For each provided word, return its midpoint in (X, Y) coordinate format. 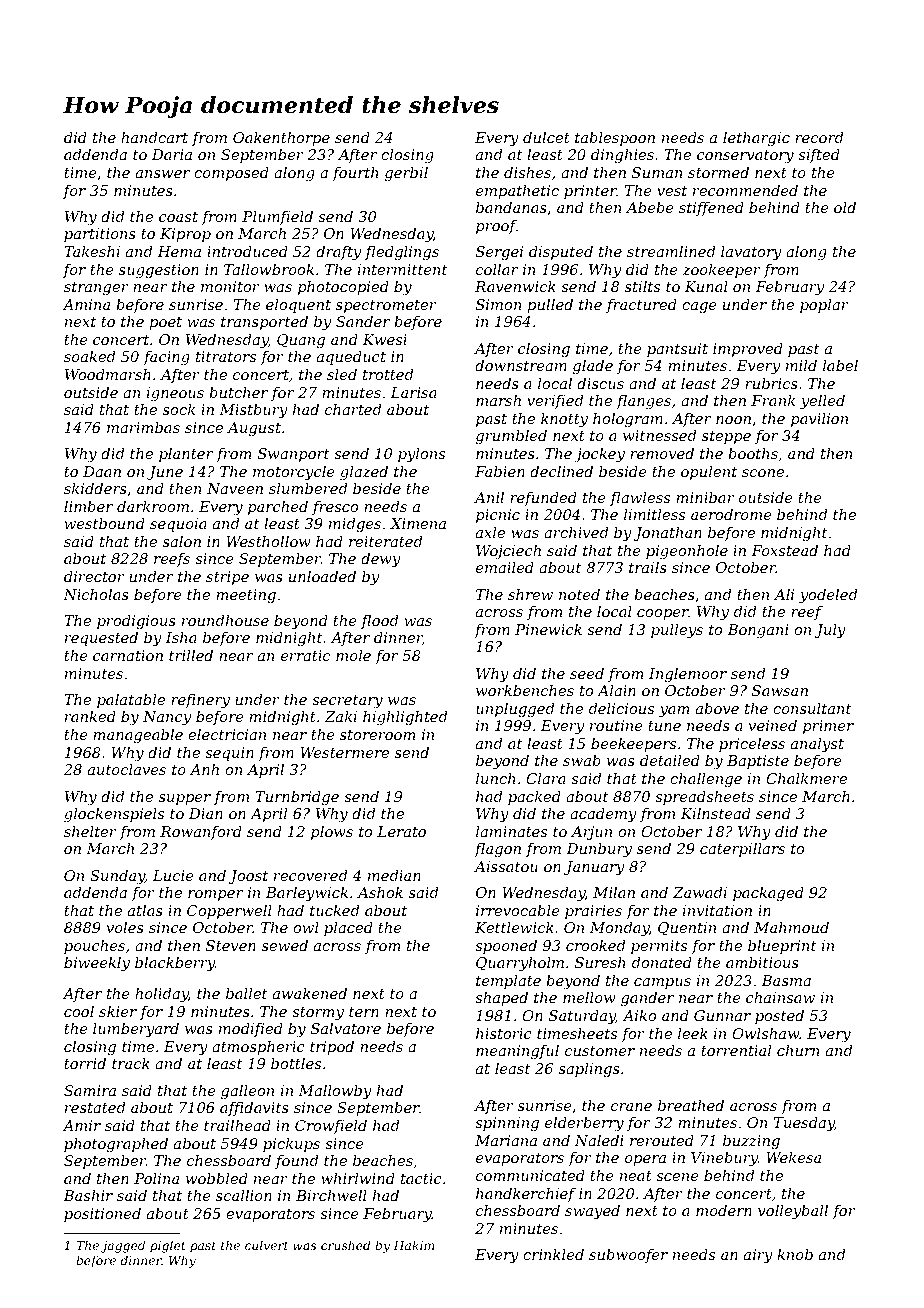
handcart (154, 137)
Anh (204, 769)
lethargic (756, 139)
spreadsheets (704, 798)
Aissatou (506, 866)
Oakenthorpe (281, 139)
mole (353, 655)
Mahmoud (791, 927)
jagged (123, 1246)
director (94, 576)
